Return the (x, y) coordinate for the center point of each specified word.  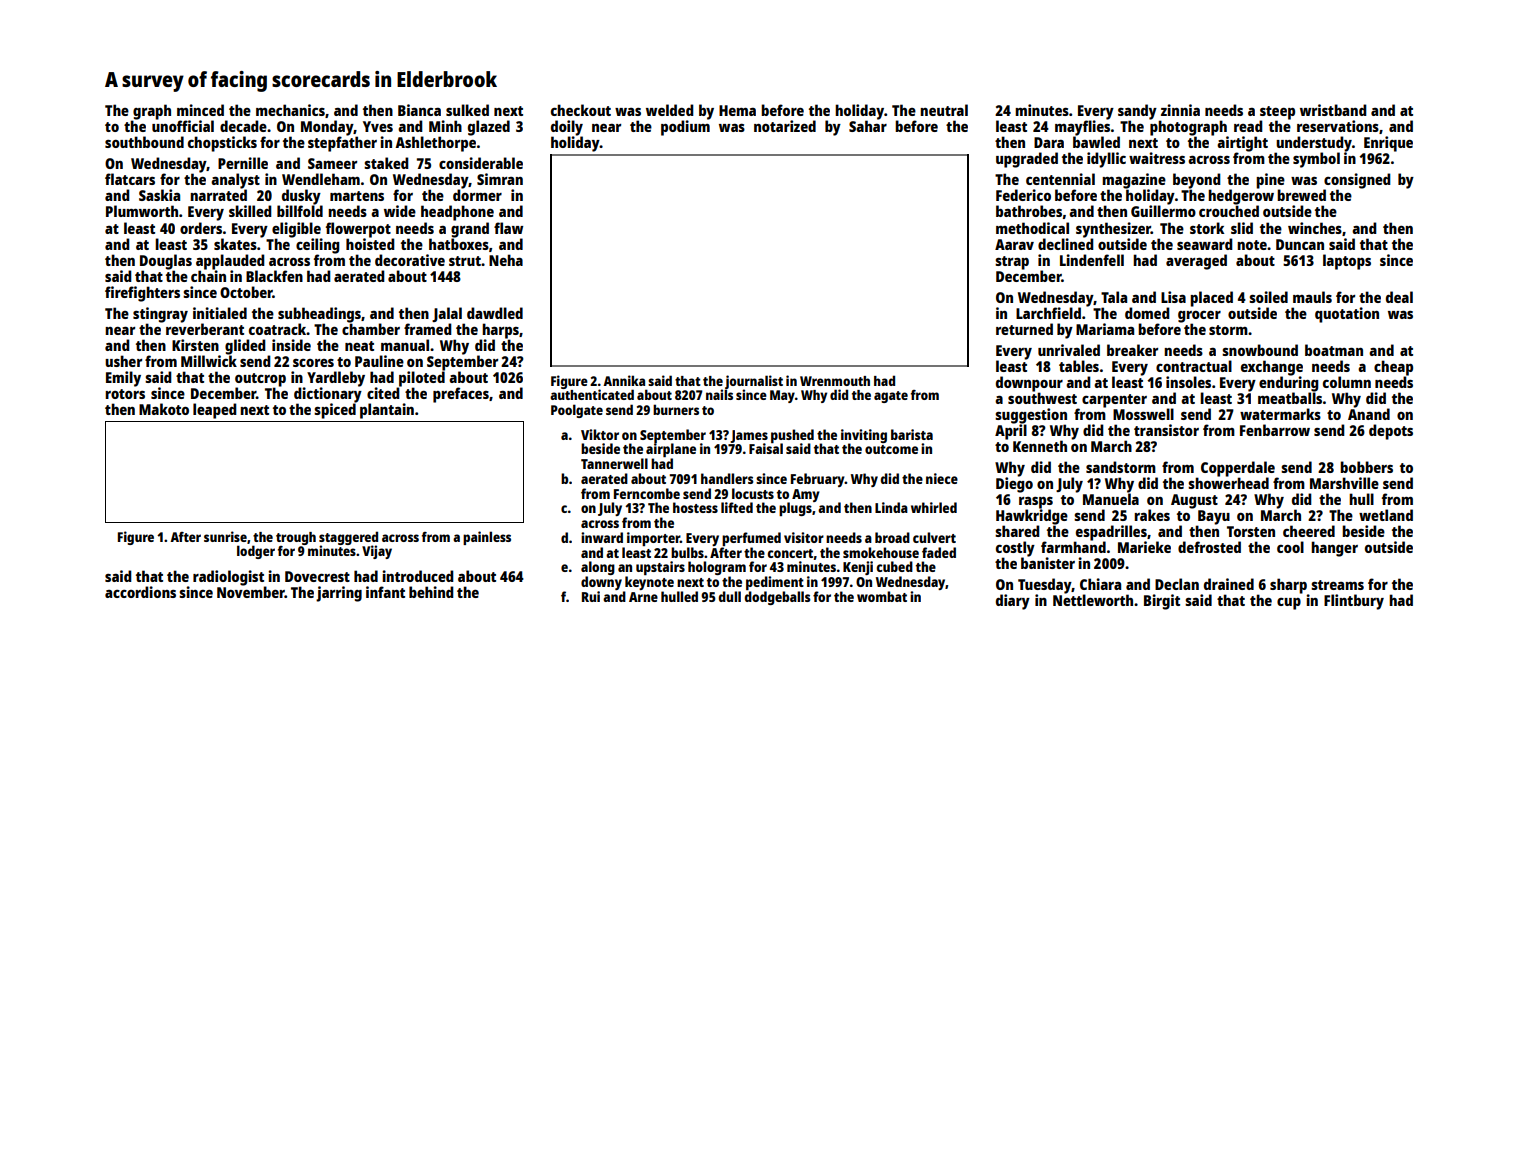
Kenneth (1040, 446)
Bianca (419, 110)
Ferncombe (647, 493)
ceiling (318, 246)
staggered (348, 538)
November (251, 592)
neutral (944, 110)
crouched (1229, 211)
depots (1391, 432)
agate (891, 397)
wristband (1333, 110)
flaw (508, 228)
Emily (123, 379)
